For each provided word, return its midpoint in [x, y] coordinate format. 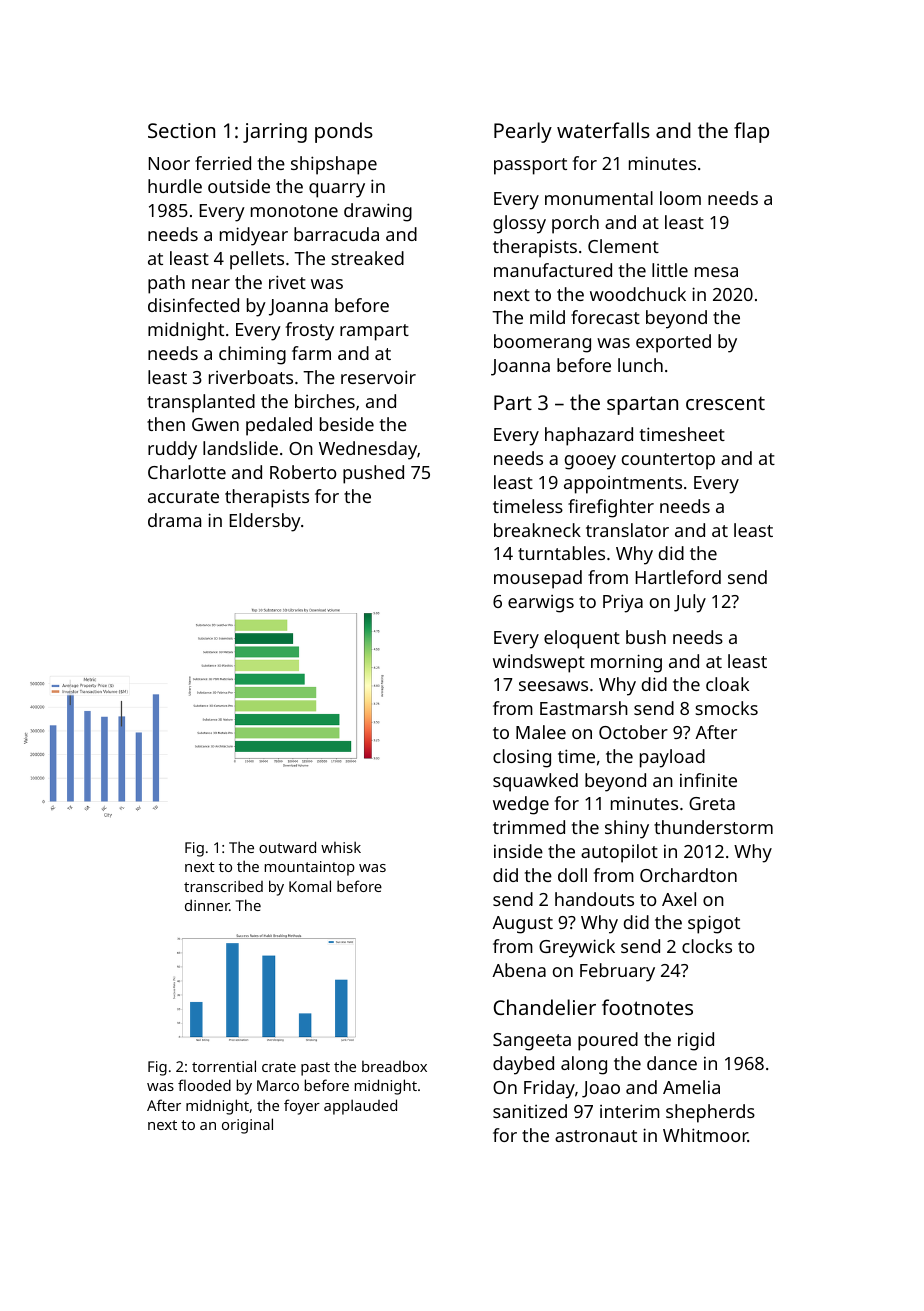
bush [646, 637]
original [247, 1126]
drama [174, 520]
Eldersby [265, 522]
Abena [519, 970]
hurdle [175, 186]
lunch [640, 365]
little [670, 270]
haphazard [589, 436]
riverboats [251, 377]
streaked [367, 258]
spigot [714, 924]
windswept [539, 663]
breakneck [537, 530]
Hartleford [678, 577]
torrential [224, 1066]
